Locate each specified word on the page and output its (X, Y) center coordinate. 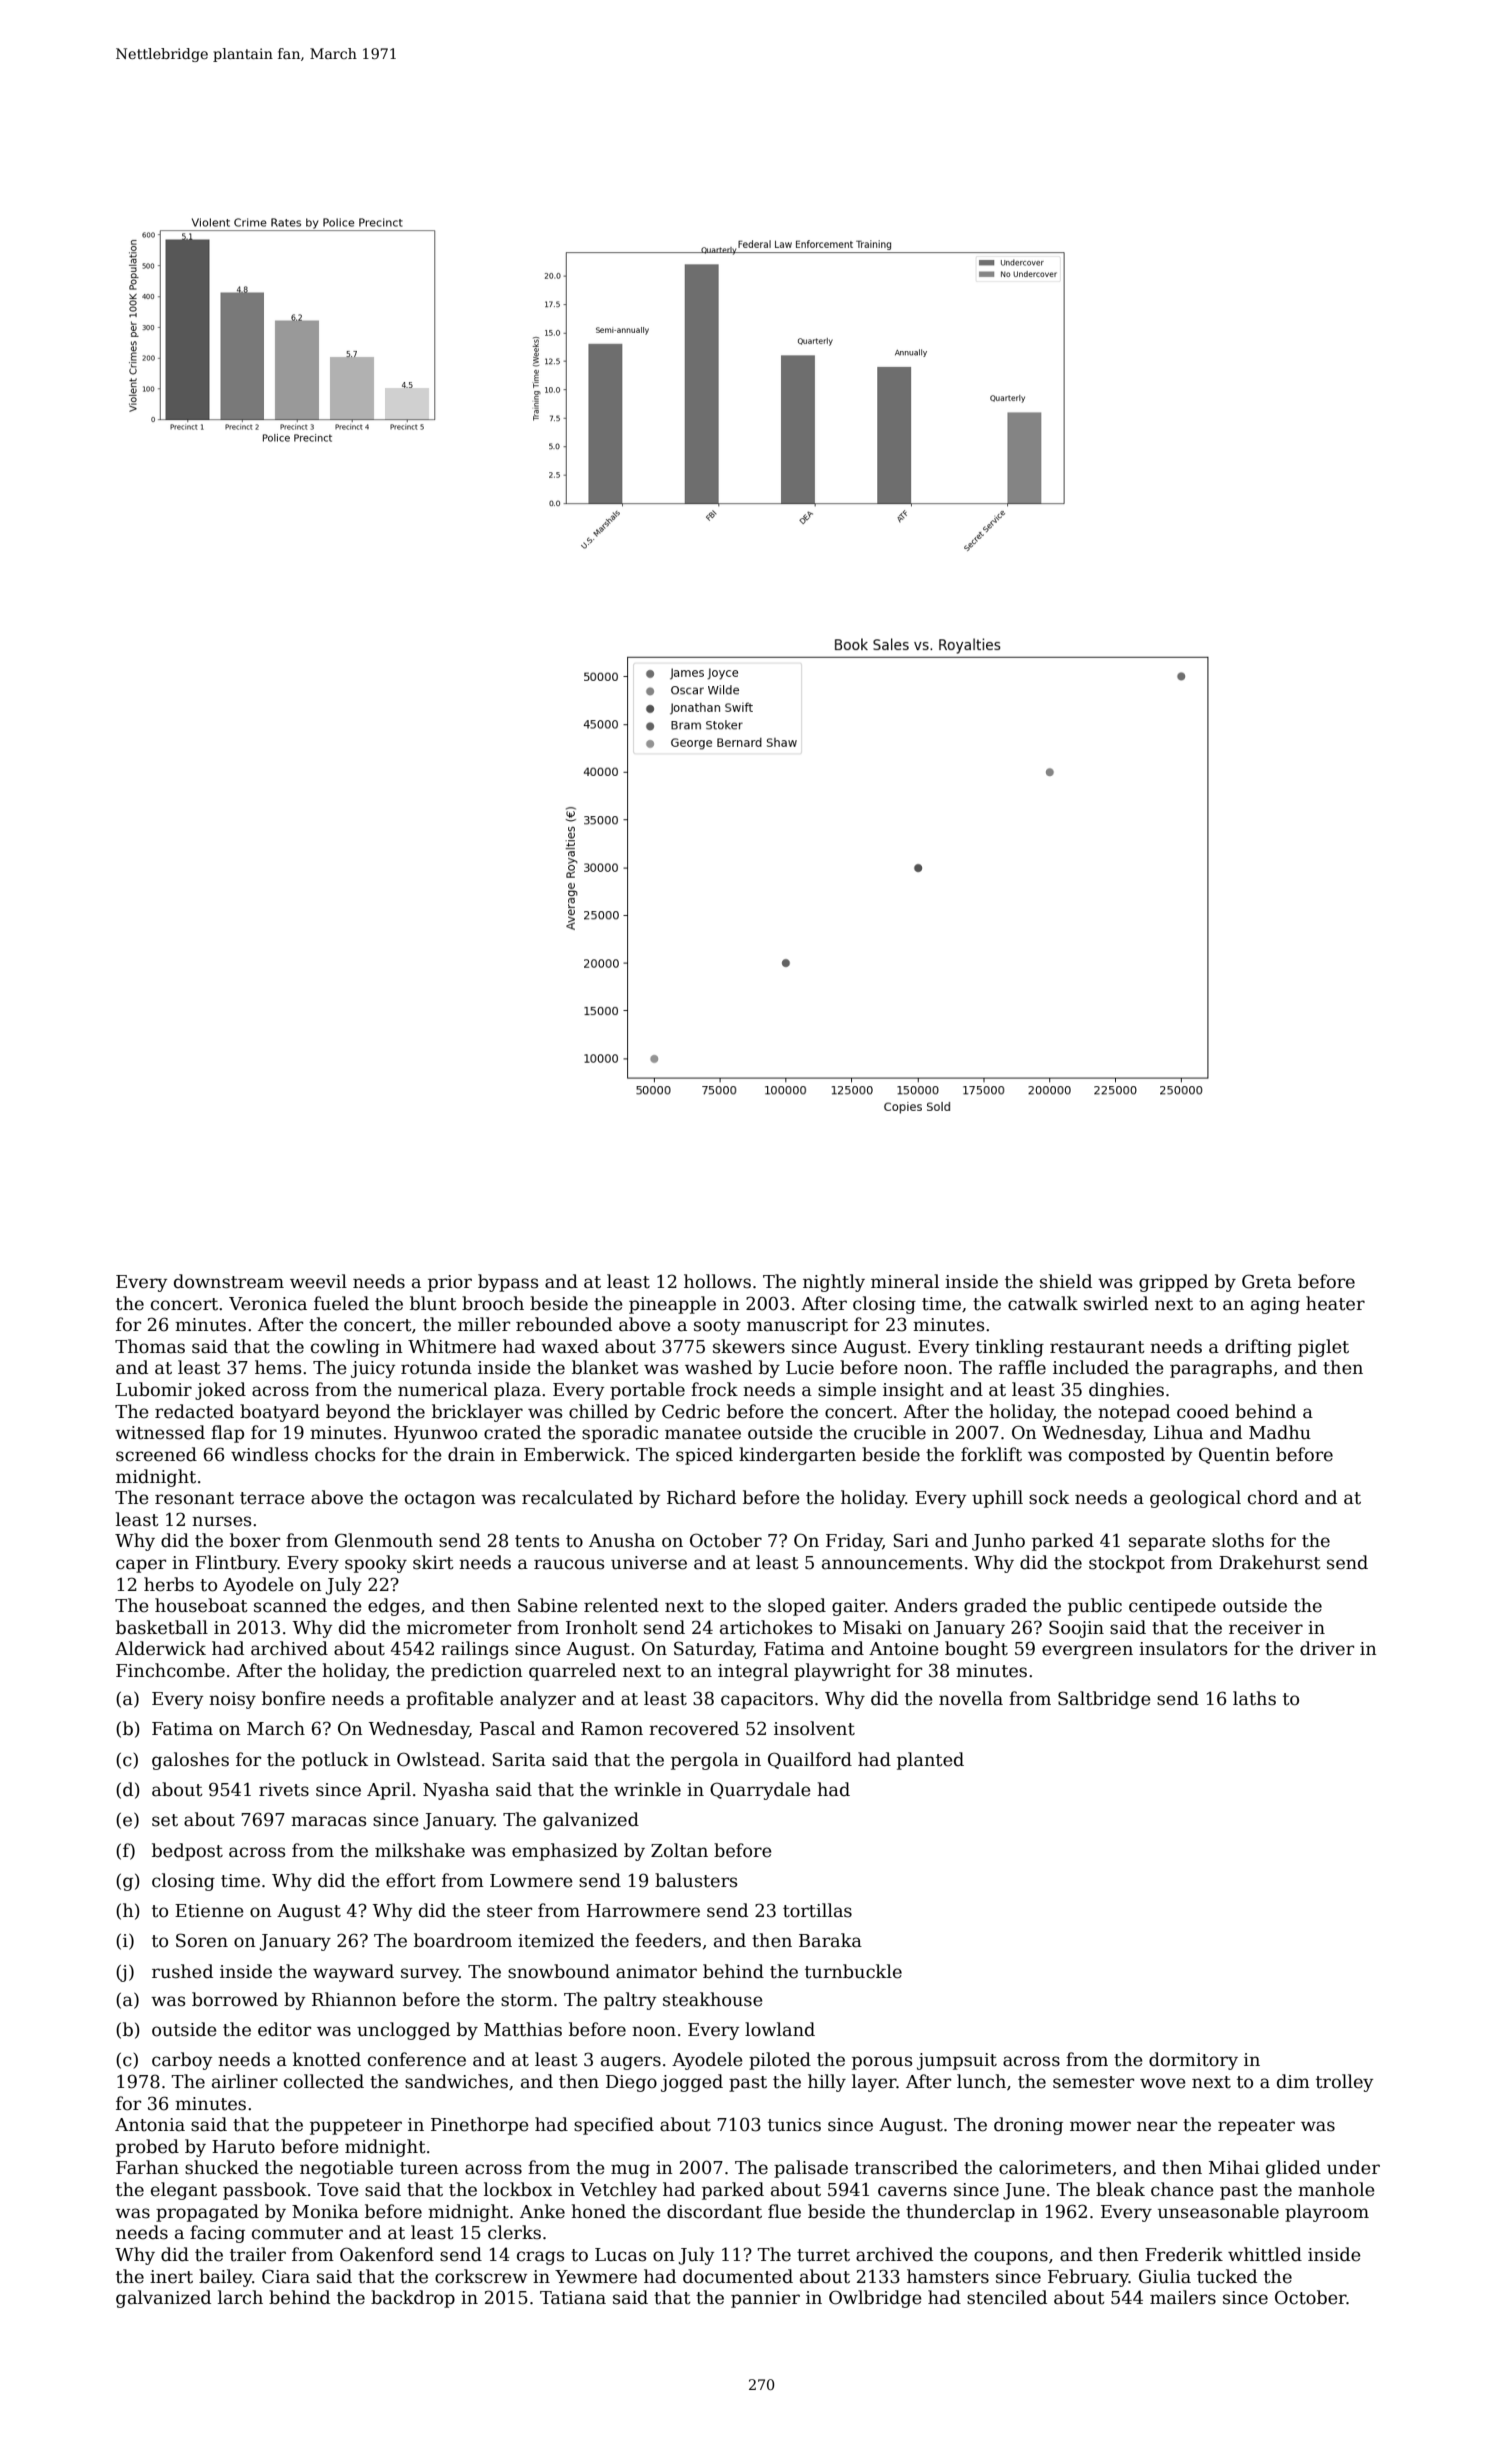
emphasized (565, 1852)
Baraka (830, 1940)
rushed (182, 1971)
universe (649, 1563)
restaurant (1097, 1347)
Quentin (1234, 1455)
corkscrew (481, 2276)
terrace (272, 1498)
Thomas (150, 1346)
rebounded (564, 1324)
